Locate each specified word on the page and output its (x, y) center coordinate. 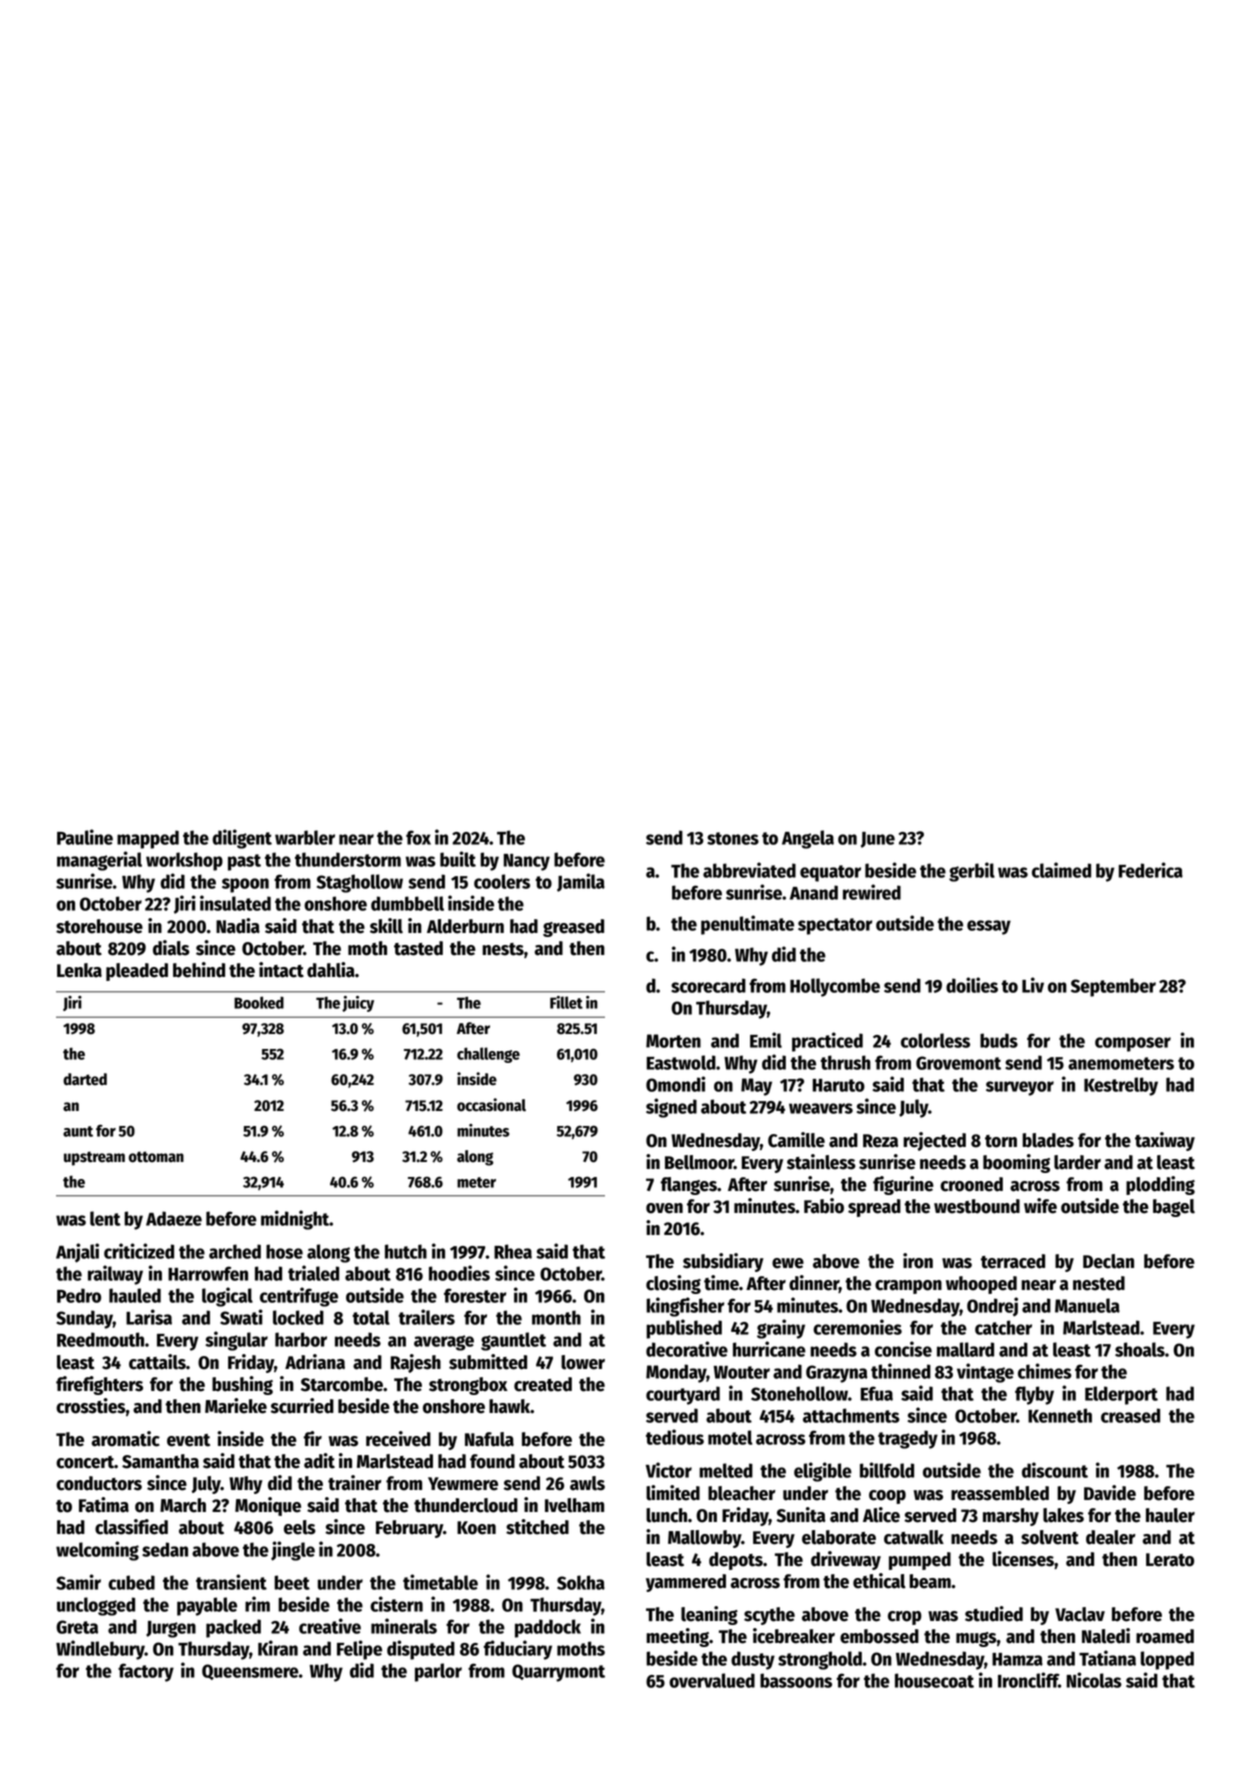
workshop (184, 861)
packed (233, 1628)
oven (664, 1208)
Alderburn (465, 926)
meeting (677, 1637)
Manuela (1087, 1305)
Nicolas (1094, 1680)
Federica (1151, 870)
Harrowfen (208, 1273)
